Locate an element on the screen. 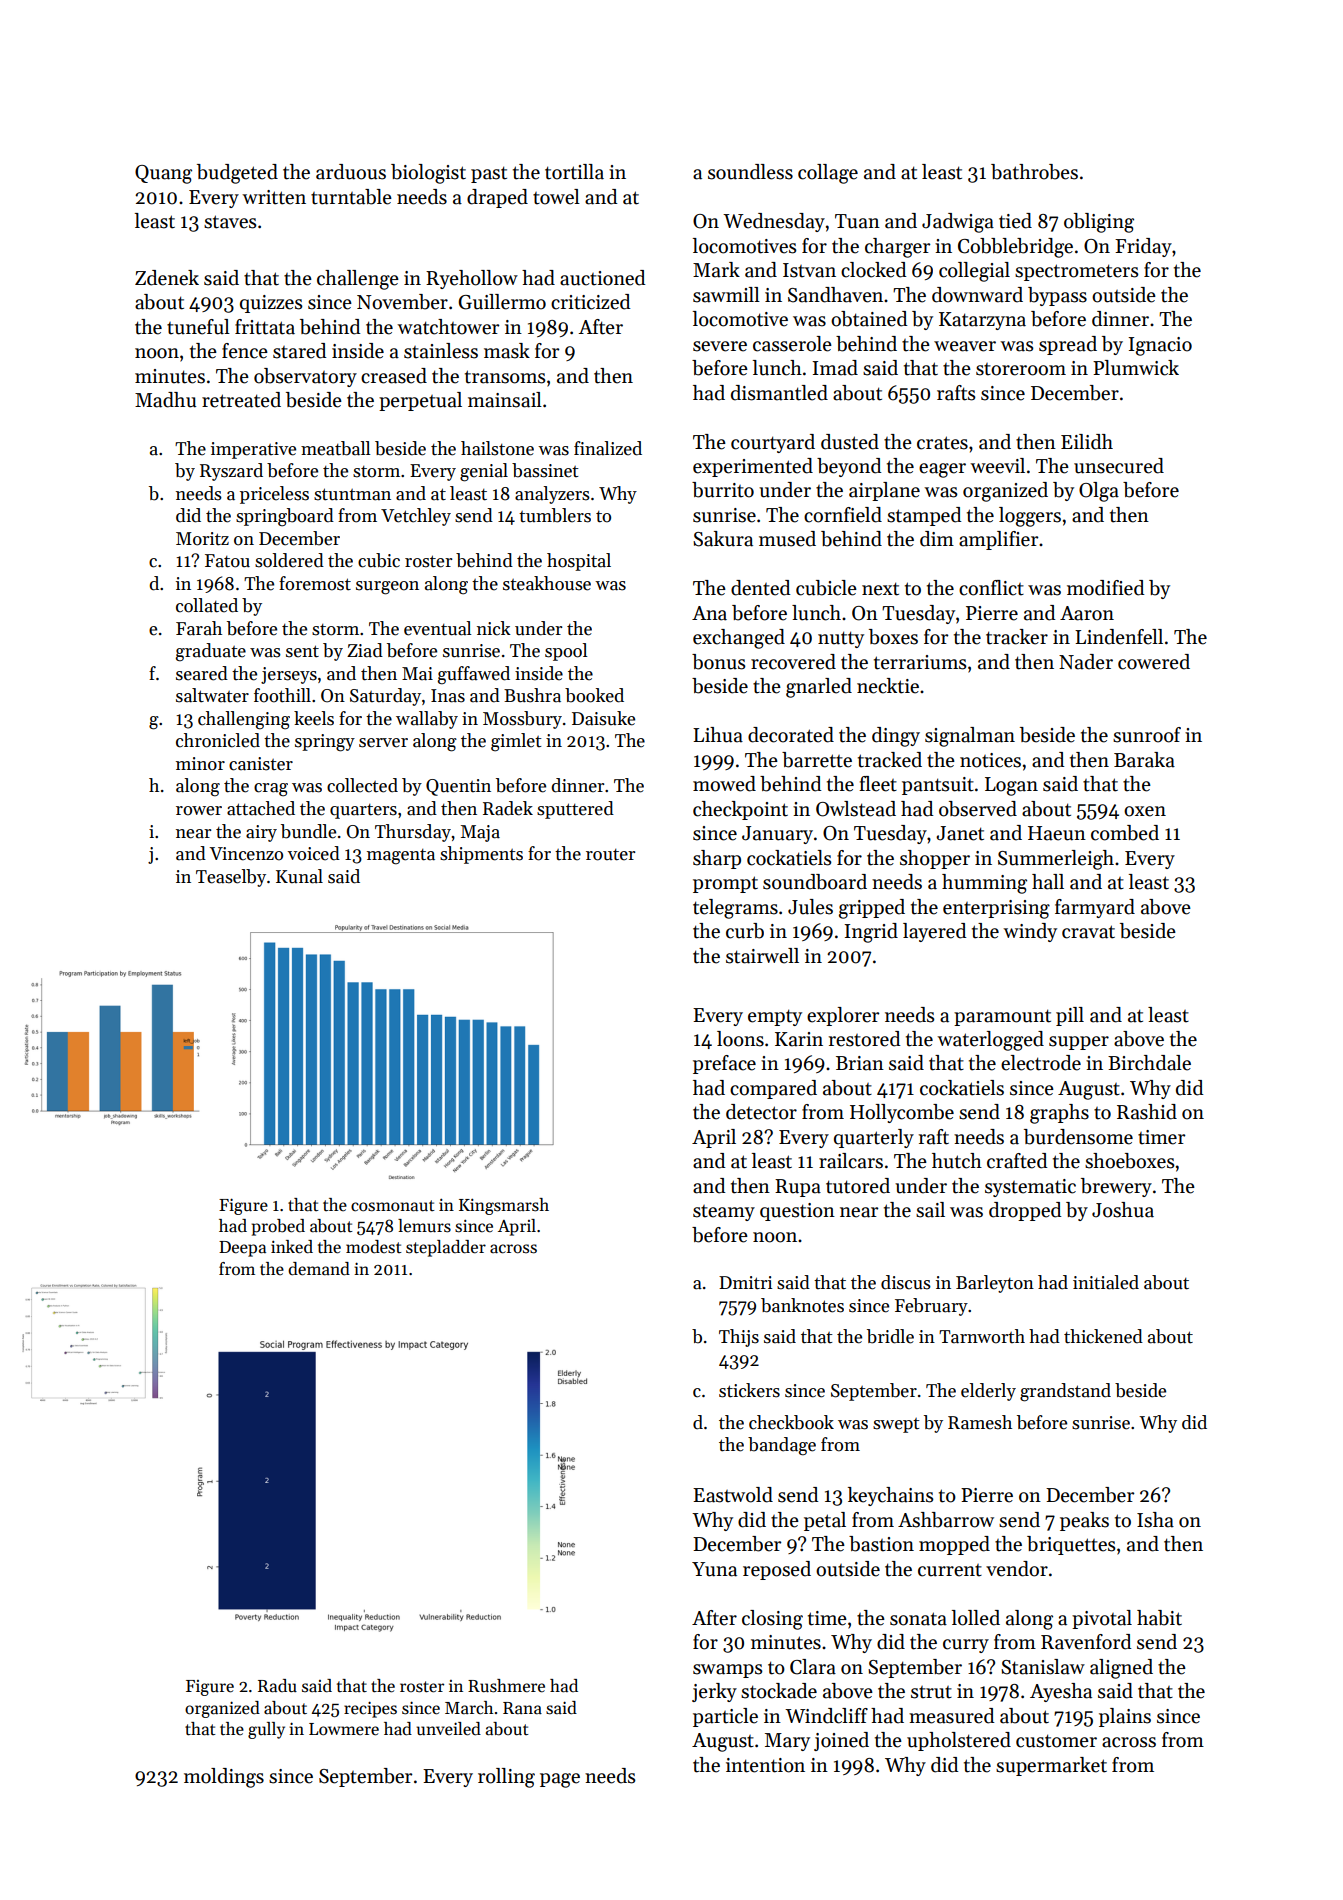 This screenshot has width=1343, height=1900. page is located at coordinates (560, 1780).
